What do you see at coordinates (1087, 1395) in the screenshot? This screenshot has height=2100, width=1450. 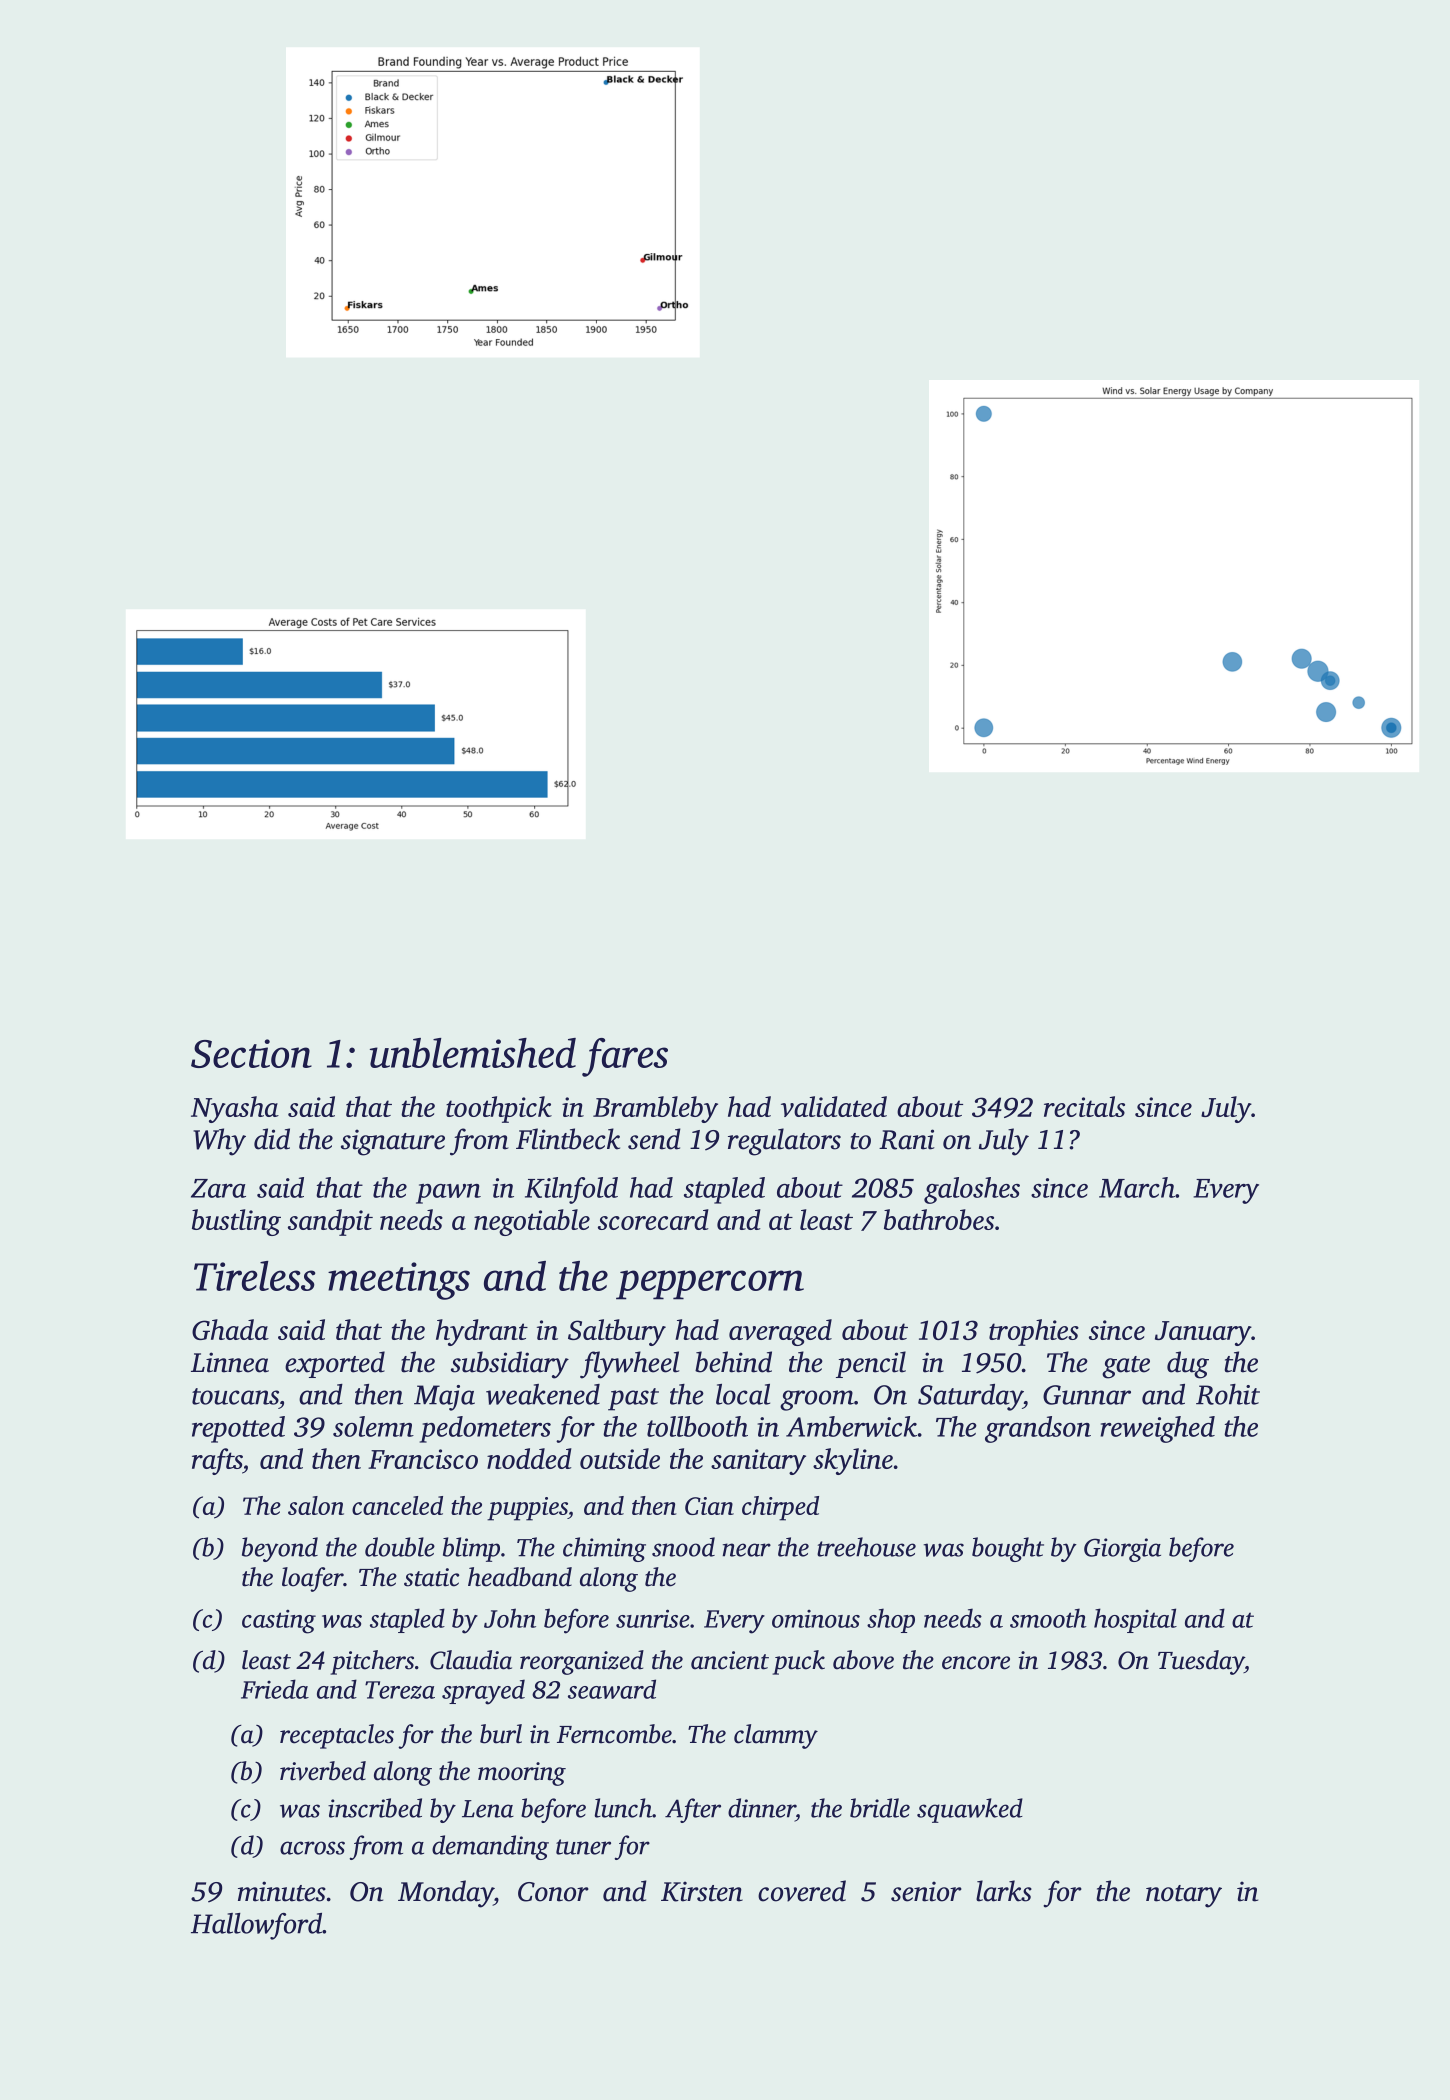 I see `Gunnar` at bounding box center [1087, 1395].
